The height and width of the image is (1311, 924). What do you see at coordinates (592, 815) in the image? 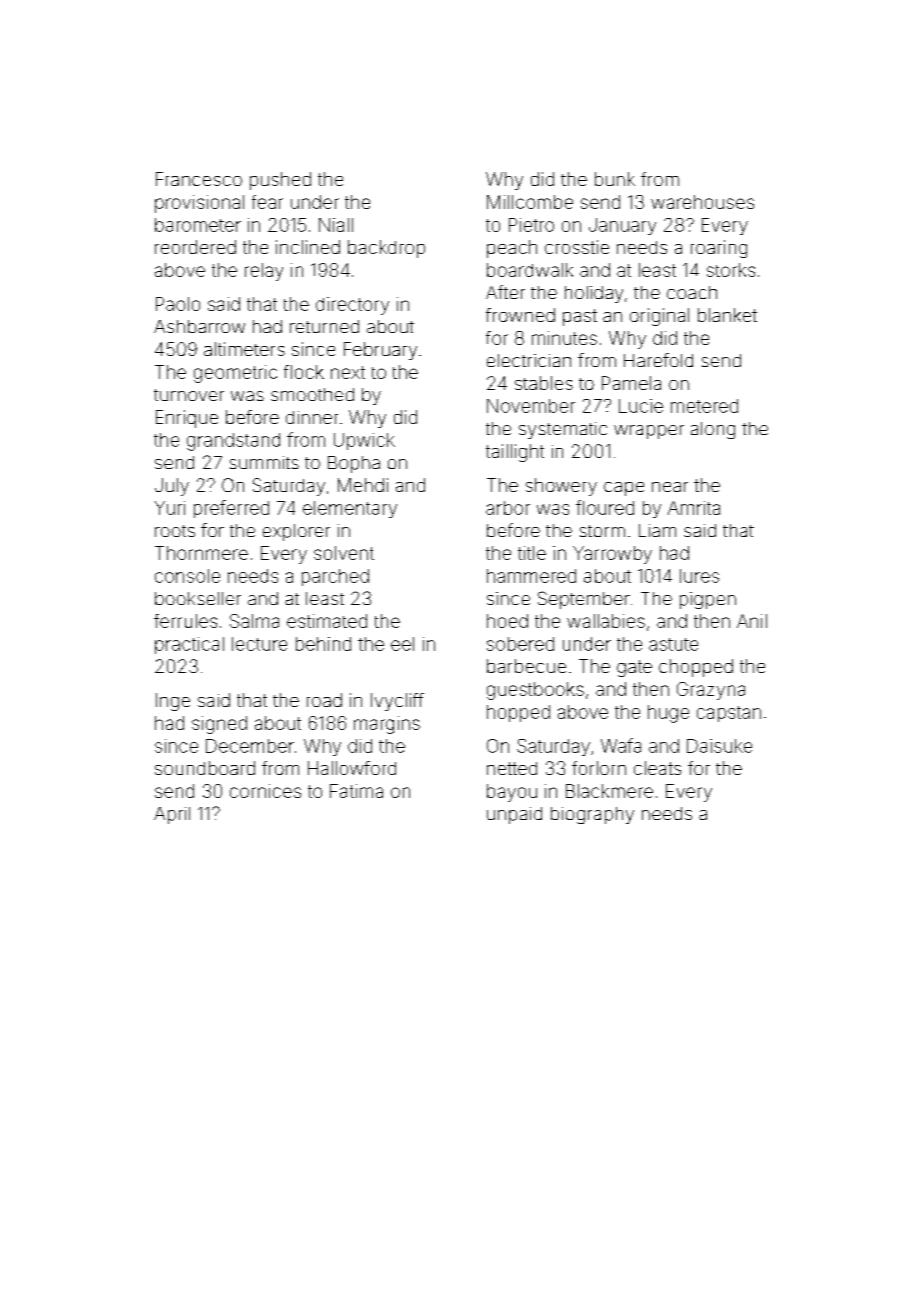
I see `biography` at bounding box center [592, 815].
